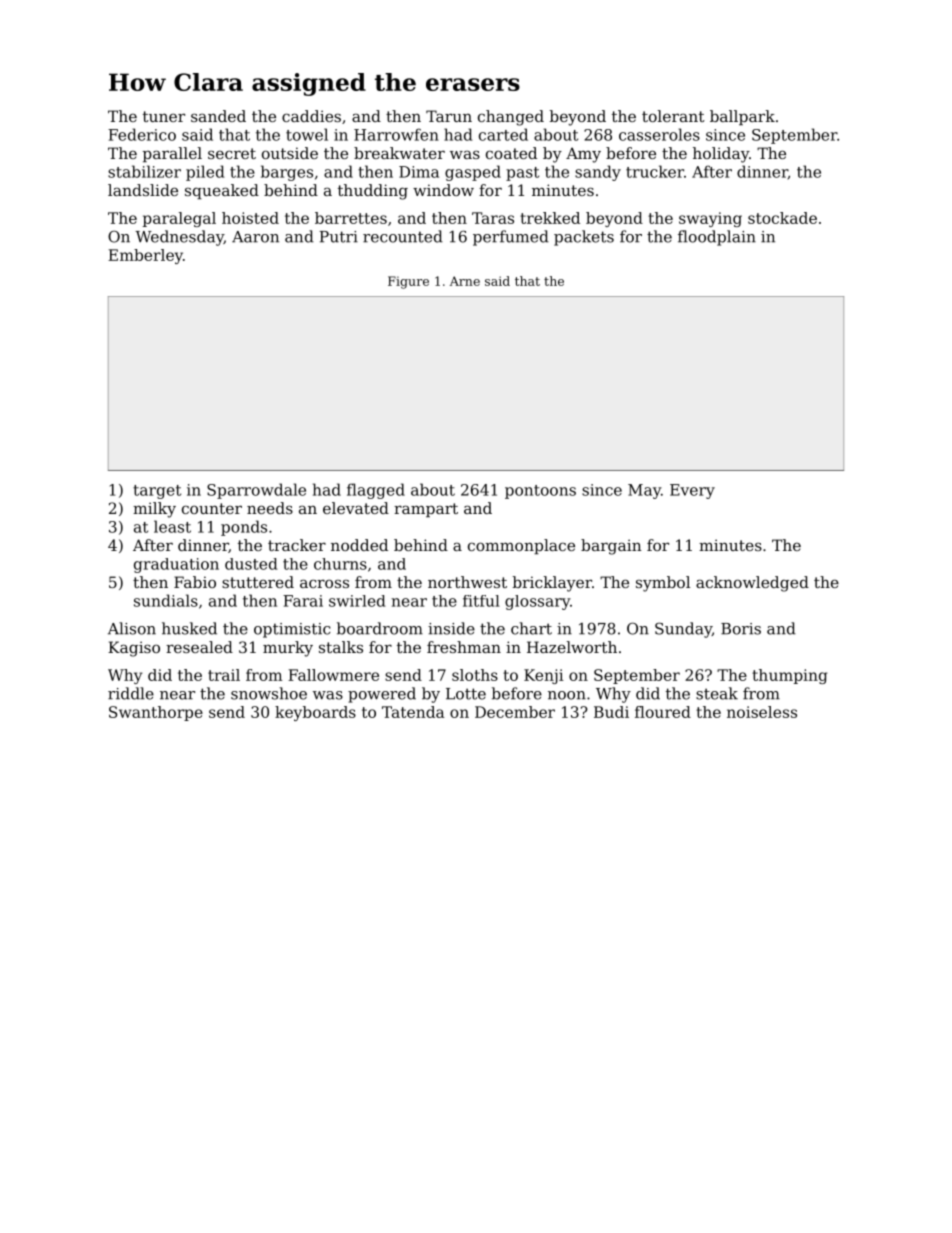  Describe the element at coordinates (540, 492) in the screenshot. I see `pontoons` at that location.
